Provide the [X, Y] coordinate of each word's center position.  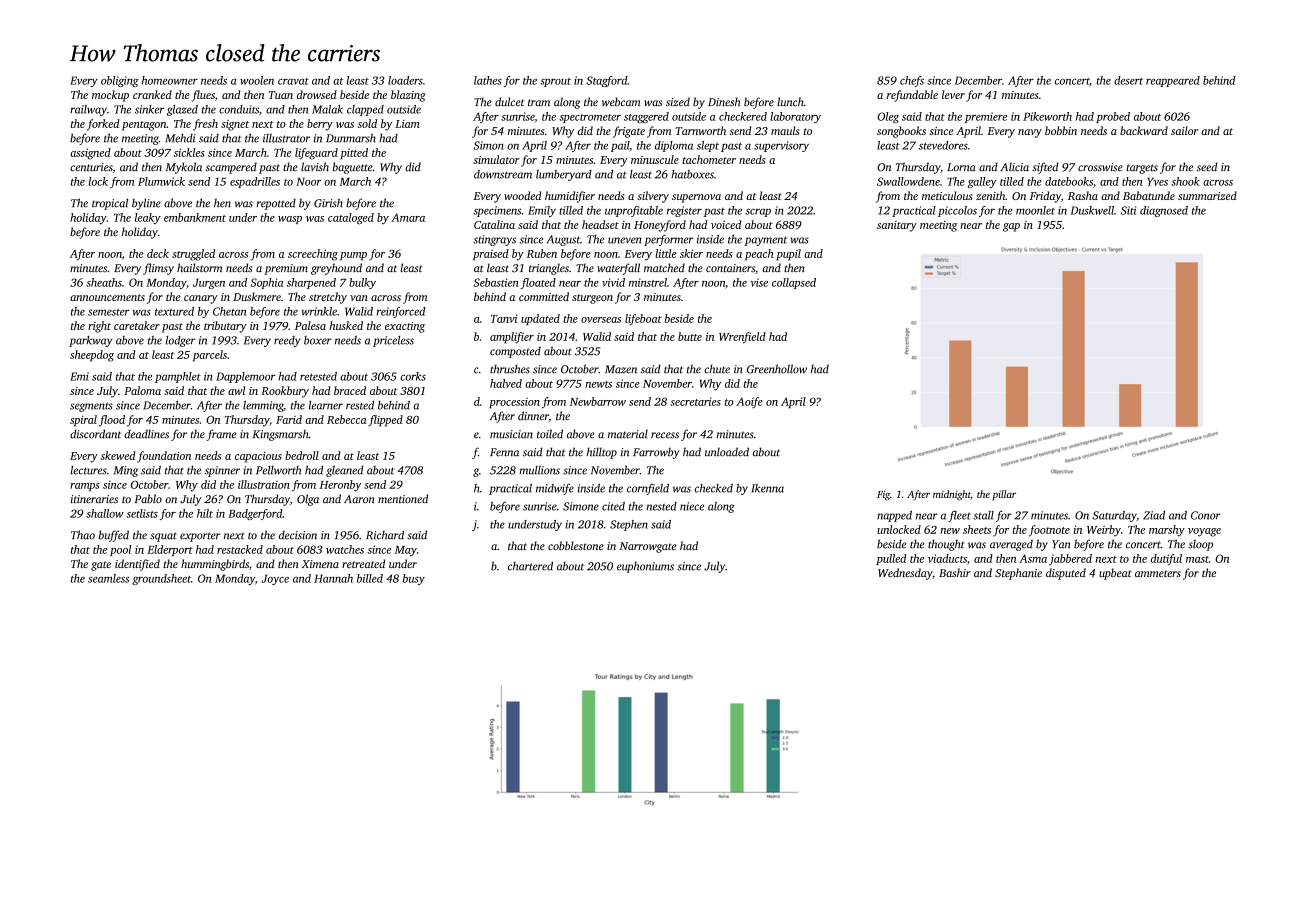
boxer [318, 340]
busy [414, 579]
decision [298, 535]
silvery [653, 197]
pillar [1004, 495]
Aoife [749, 403]
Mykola [184, 168]
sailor [1184, 130]
